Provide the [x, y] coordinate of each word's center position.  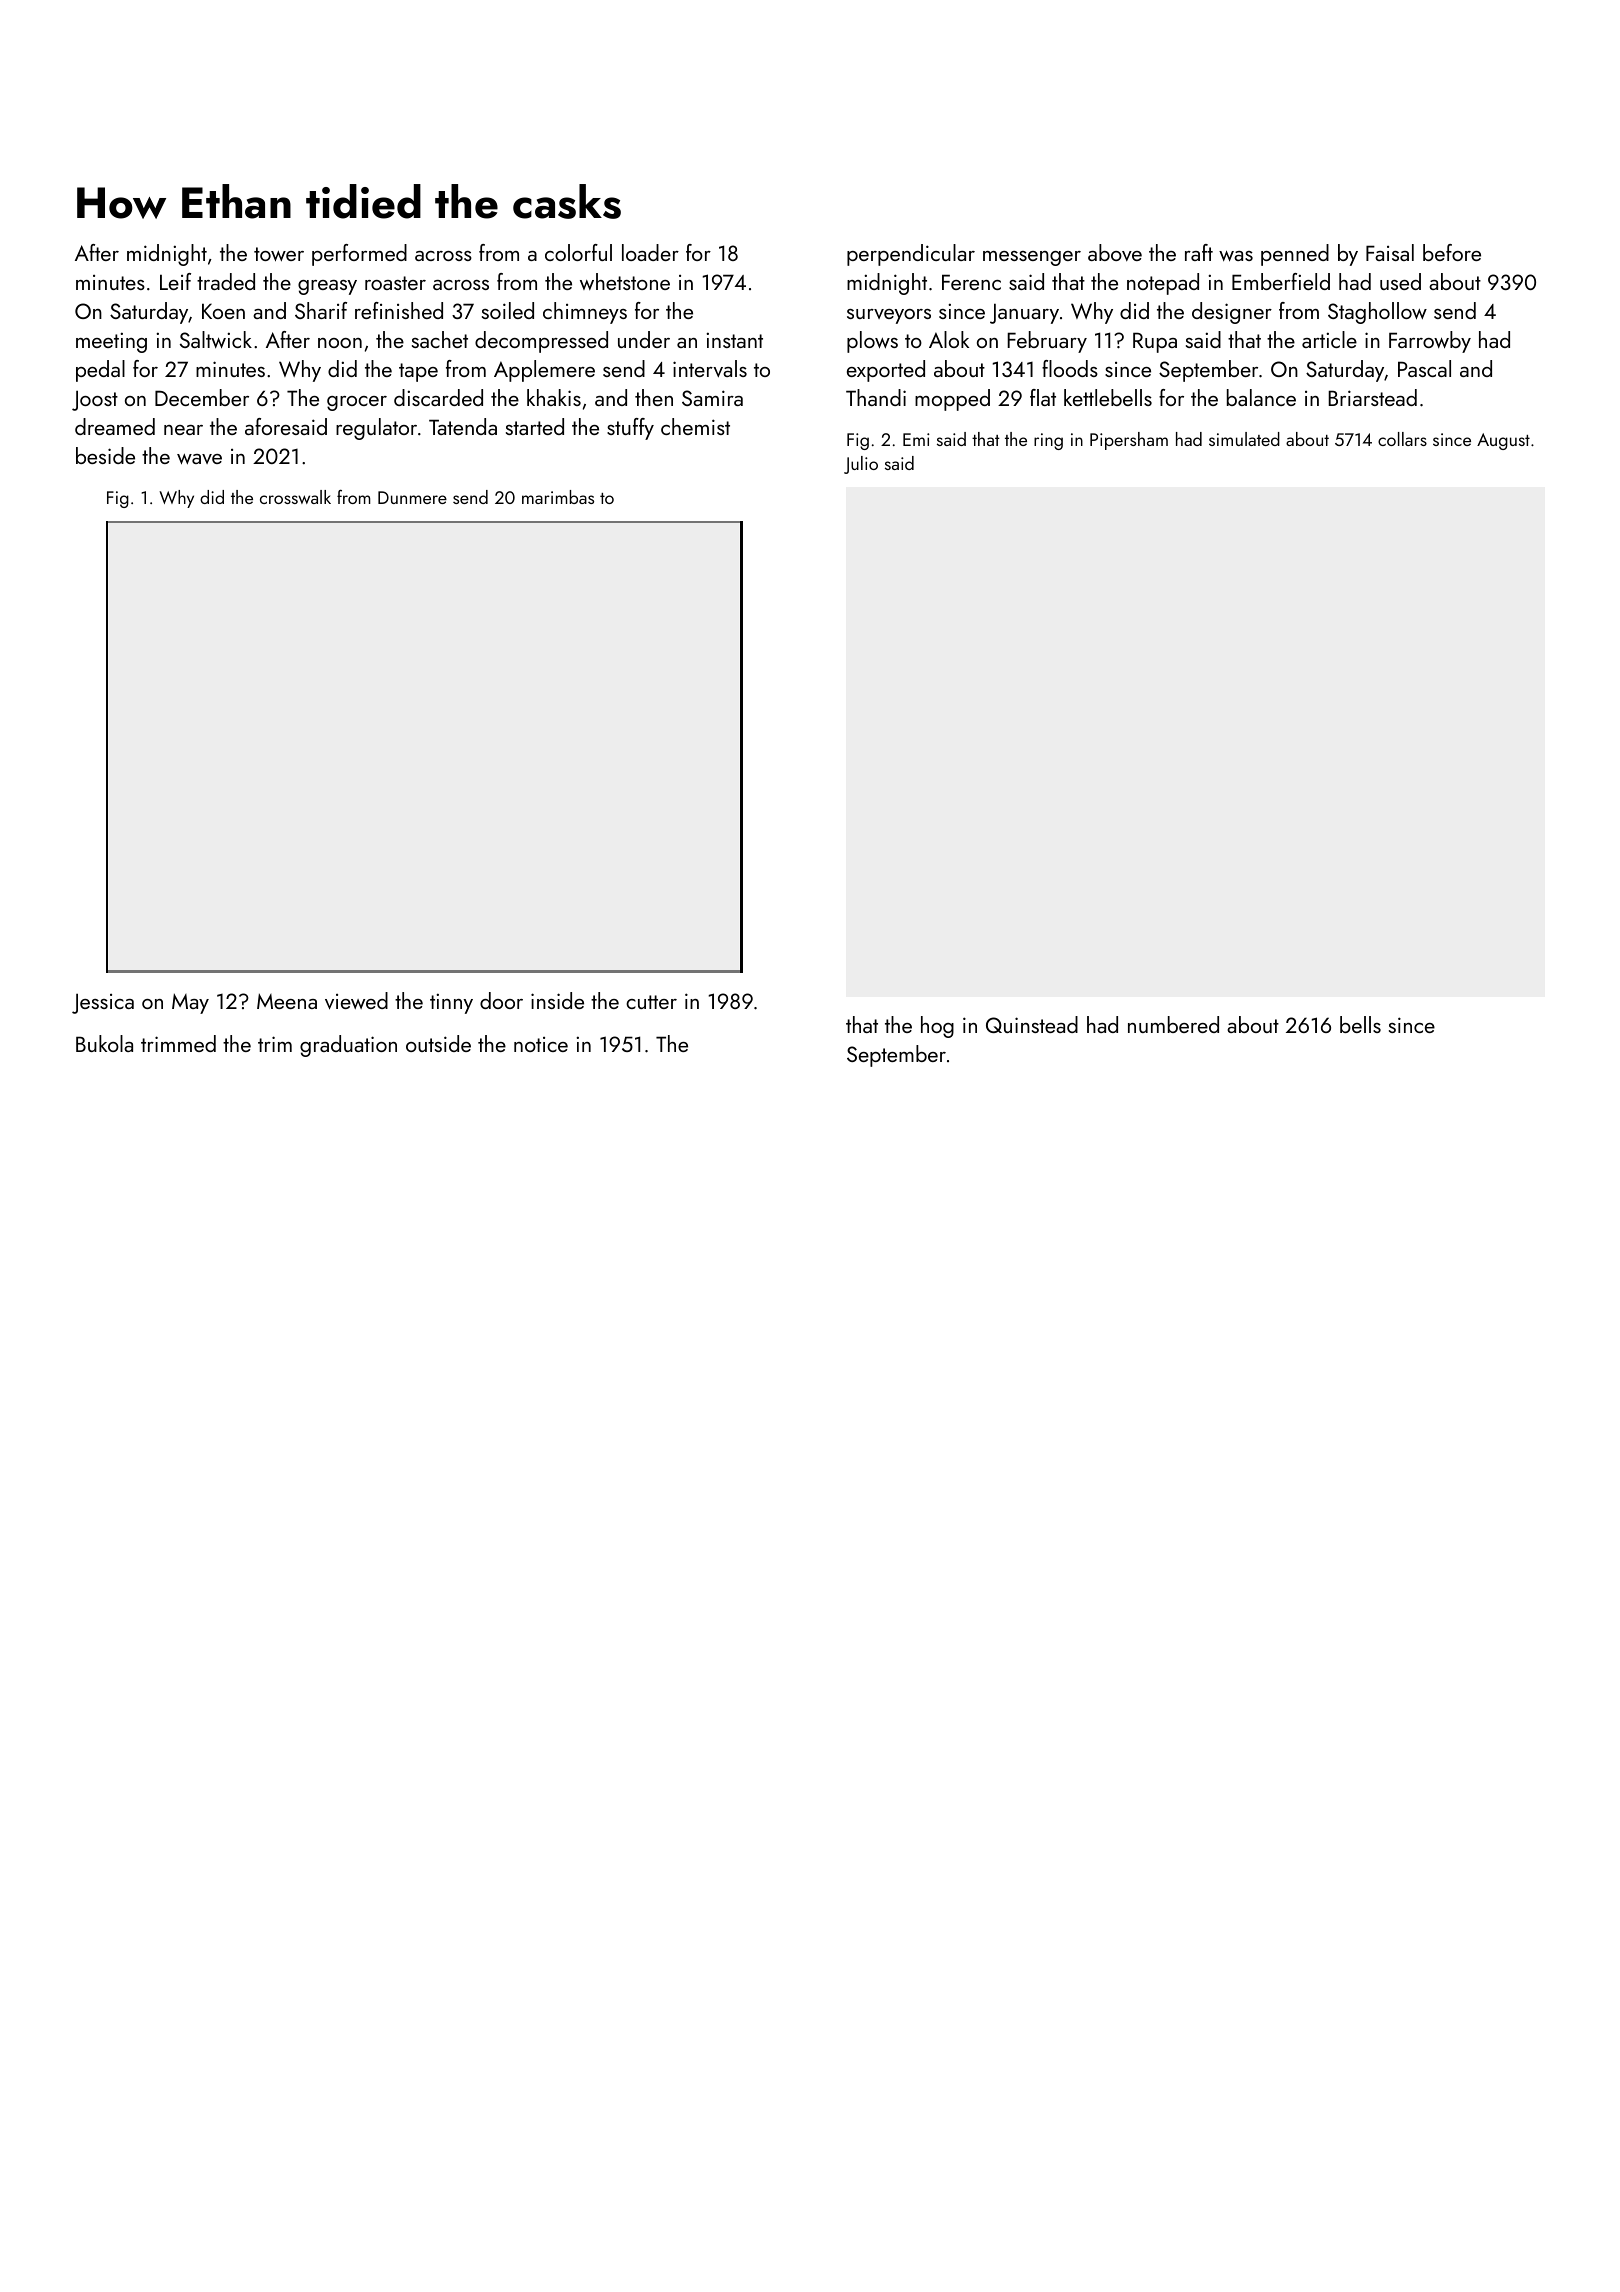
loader [650, 252]
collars [1402, 439]
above [1115, 252]
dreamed [115, 426]
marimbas [558, 497]
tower [279, 254]
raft [1199, 252]
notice [541, 1044]
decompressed [541, 342]
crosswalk [295, 497]
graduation [348, 1046]
